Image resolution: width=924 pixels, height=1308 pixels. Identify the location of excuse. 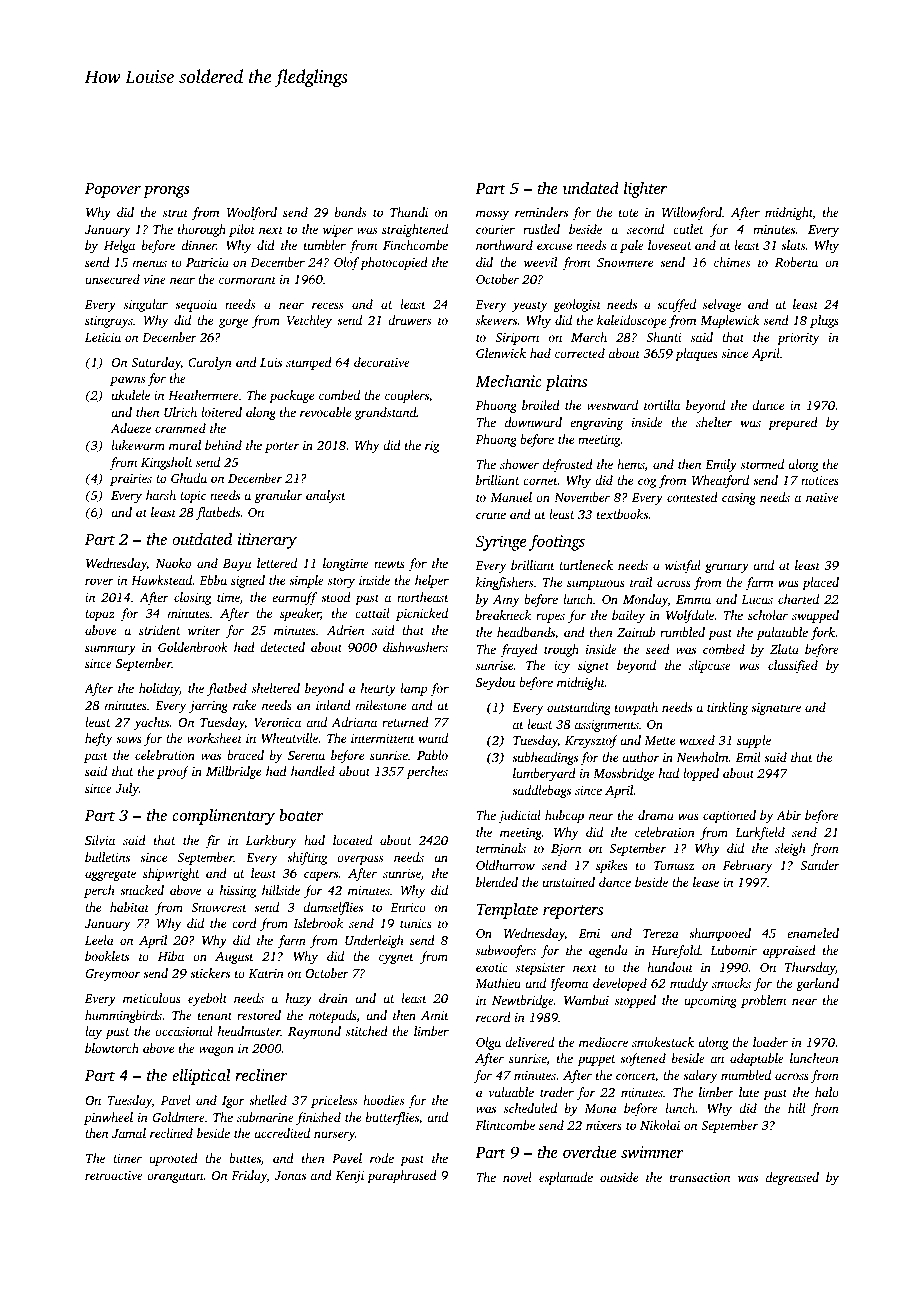
(554, 246).
